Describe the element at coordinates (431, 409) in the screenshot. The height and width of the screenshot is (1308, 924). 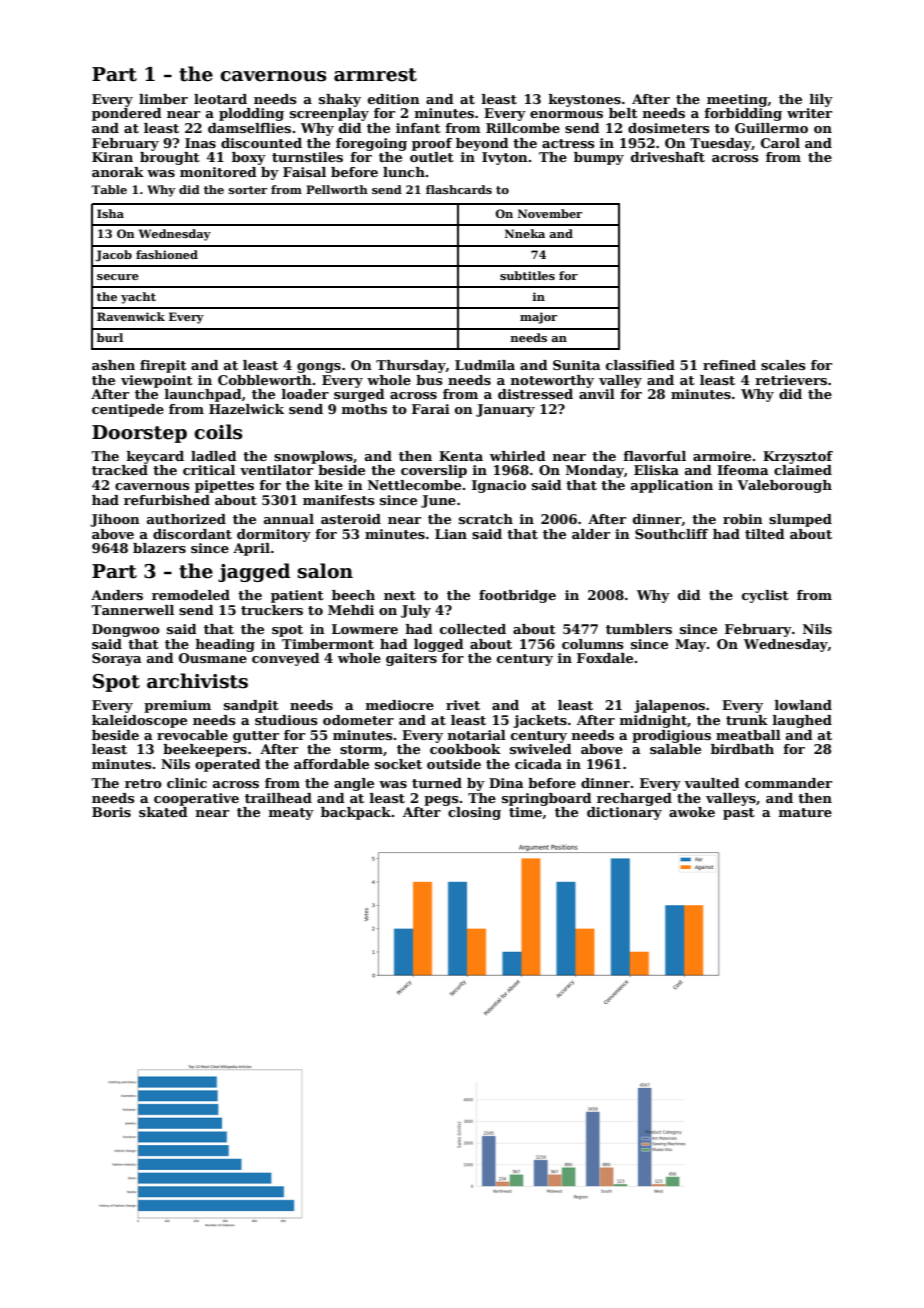
I see `Farai` at that location.
